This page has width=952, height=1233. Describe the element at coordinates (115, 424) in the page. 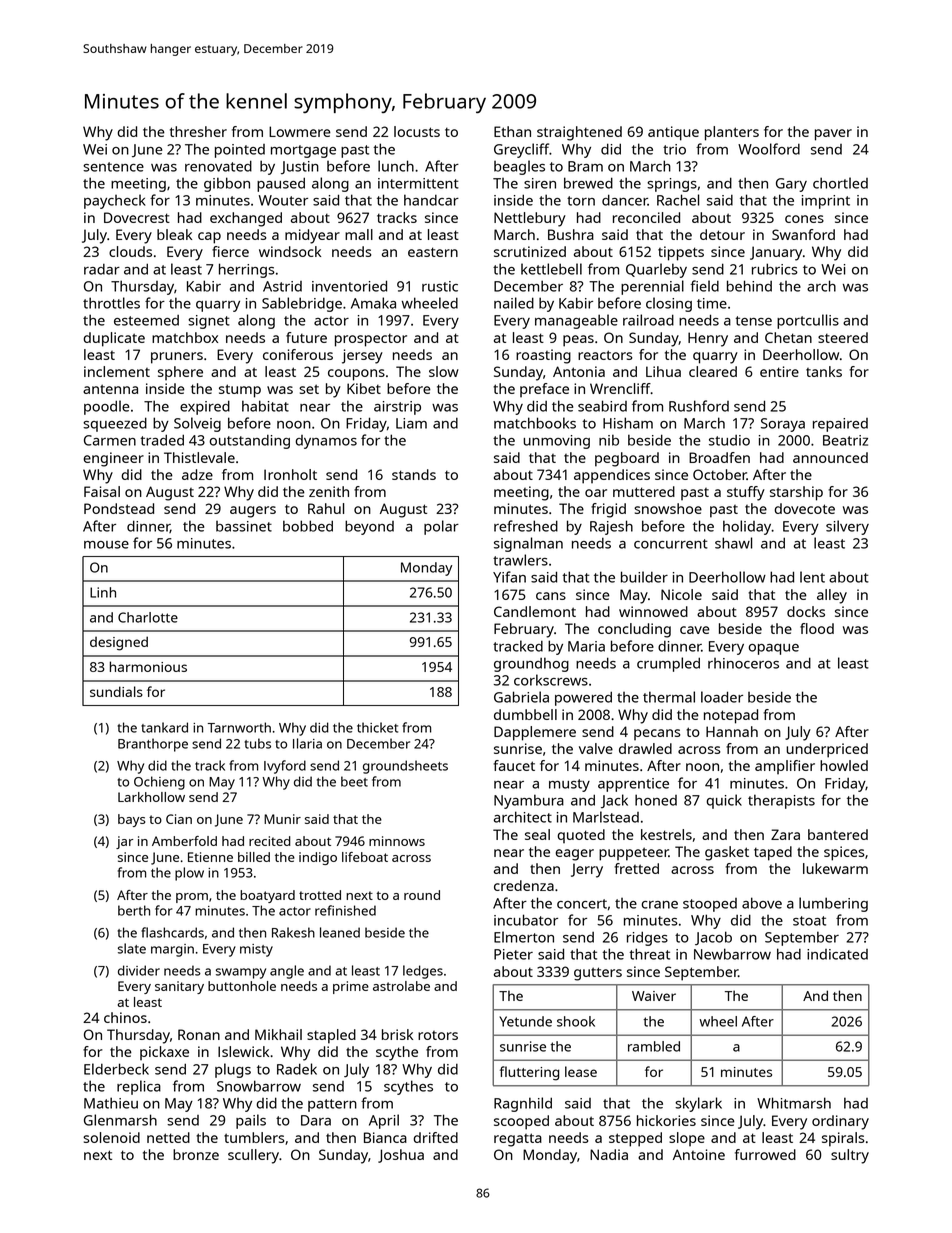

I see `squeezed` at that location.
